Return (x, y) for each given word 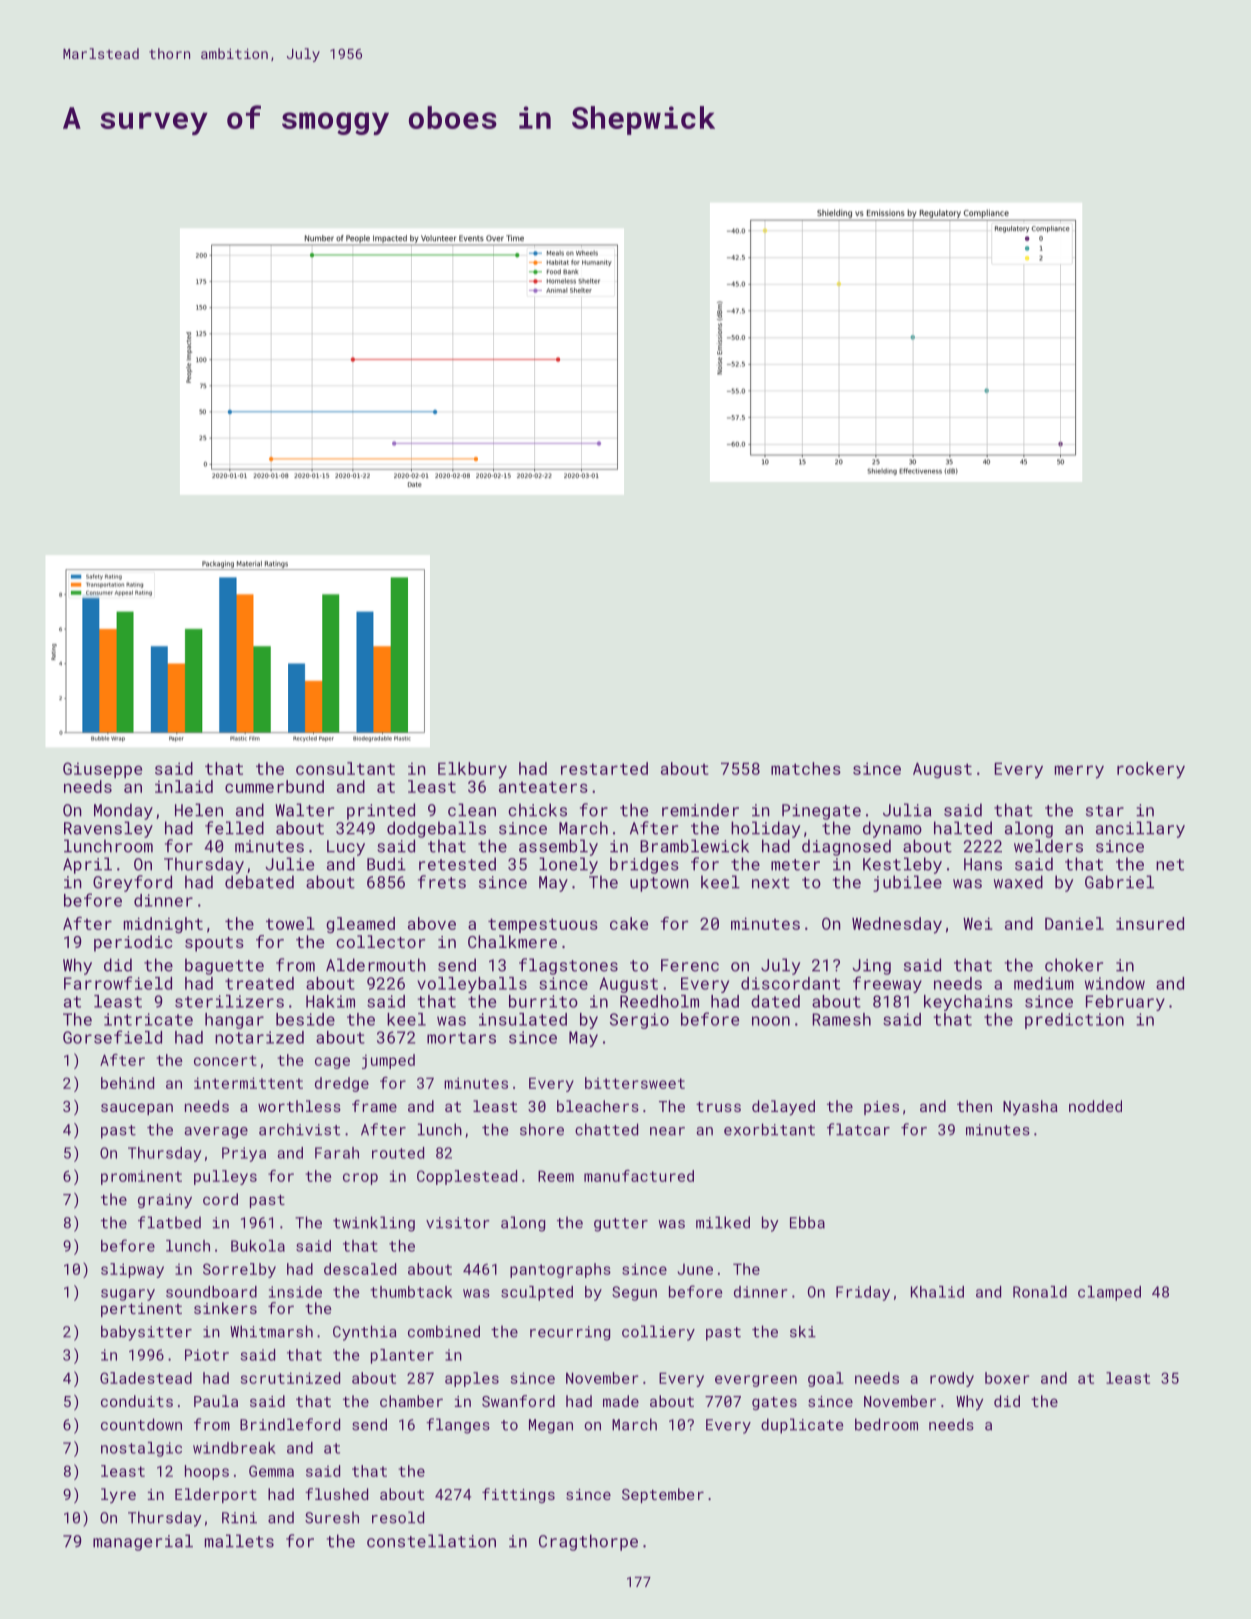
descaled (360, 1269)
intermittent (248, 1083)
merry (1079, 772)
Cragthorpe (588, 1542)
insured (1150, 923)
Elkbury (472, 770)
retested (457, 864)
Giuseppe (102, 770)
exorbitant (769, 1129)
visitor (458, 1223)
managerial (143, 1542)
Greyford (132, 883)
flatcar (858, 1129)
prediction (1074, 1021)
